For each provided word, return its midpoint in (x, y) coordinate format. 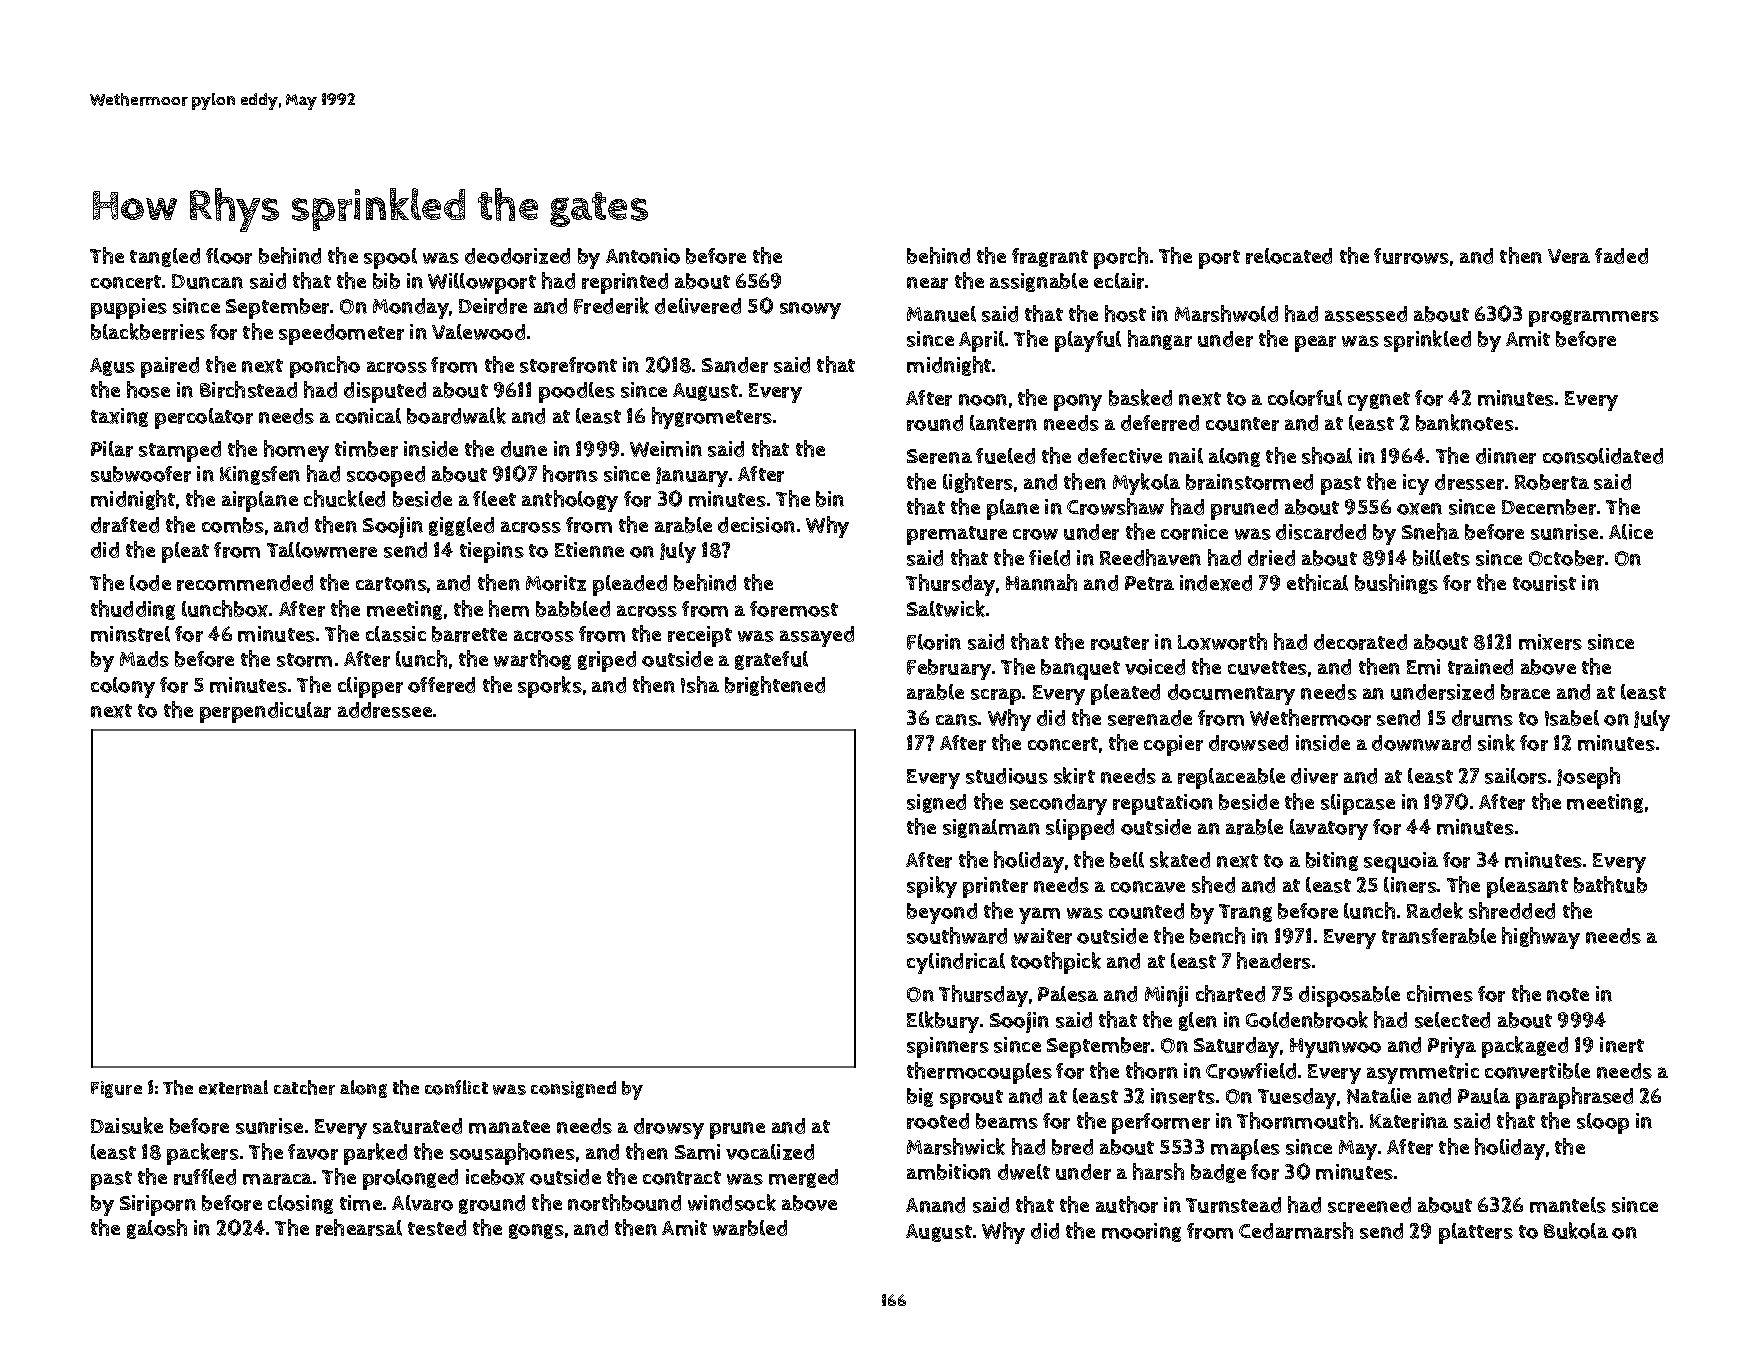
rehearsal (359, 1227)
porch (1121, 258)
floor (229, 256)
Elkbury (943, 1022)
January (692, 477)
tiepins (492, 552)
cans (957, 720)
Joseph (1588, 778)
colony (123, 687)
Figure (116, 1089)
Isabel (1572, 718)
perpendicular (265, 712)
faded (1621, 256)
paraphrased (1574, 1098)
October (1566, 558)
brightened (775, 686)
